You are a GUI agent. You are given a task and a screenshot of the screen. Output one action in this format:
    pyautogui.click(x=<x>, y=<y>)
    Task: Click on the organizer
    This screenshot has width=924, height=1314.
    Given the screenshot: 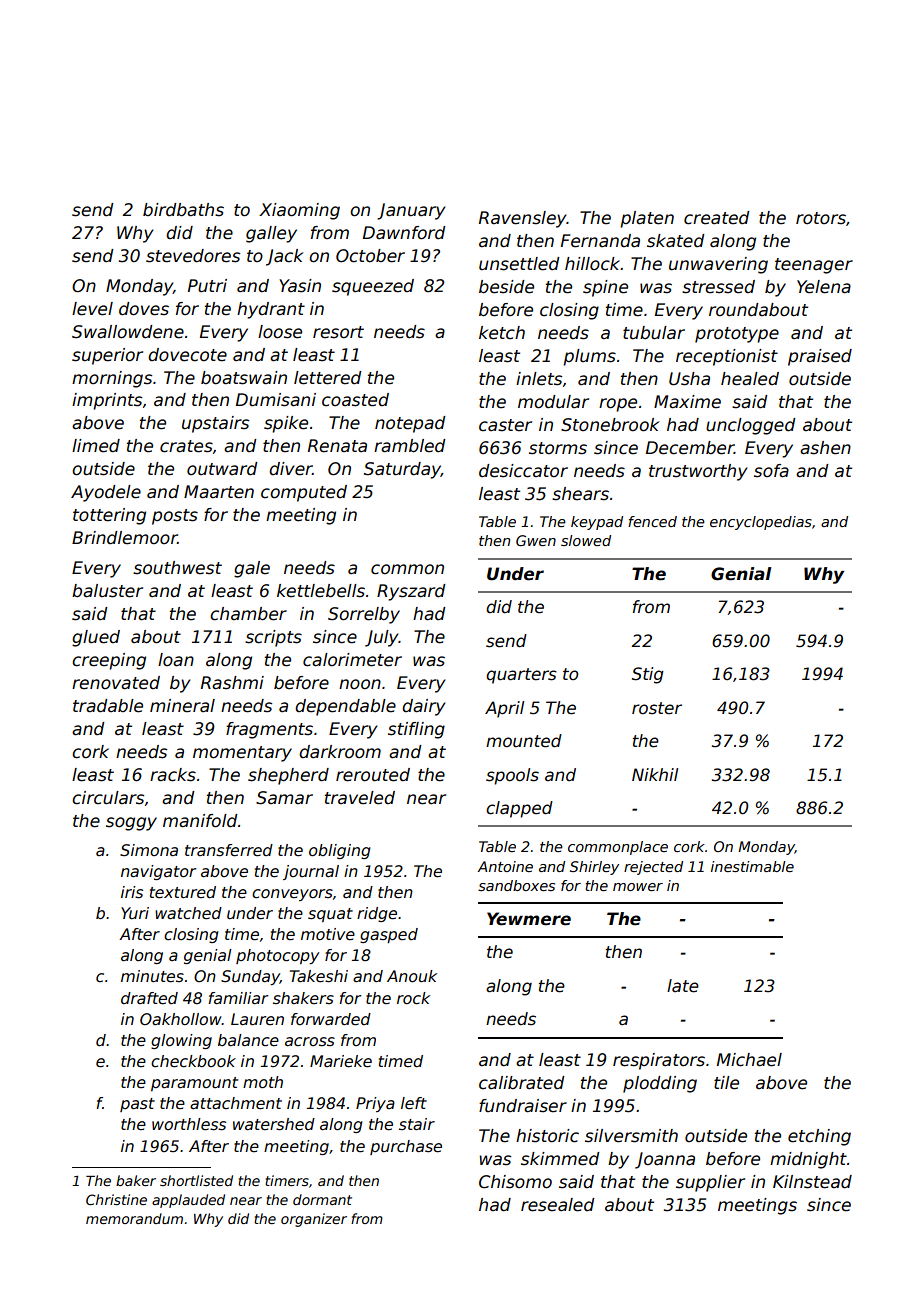 What is the action you would take?
    pyautogui.click(x=314, y=1220)
